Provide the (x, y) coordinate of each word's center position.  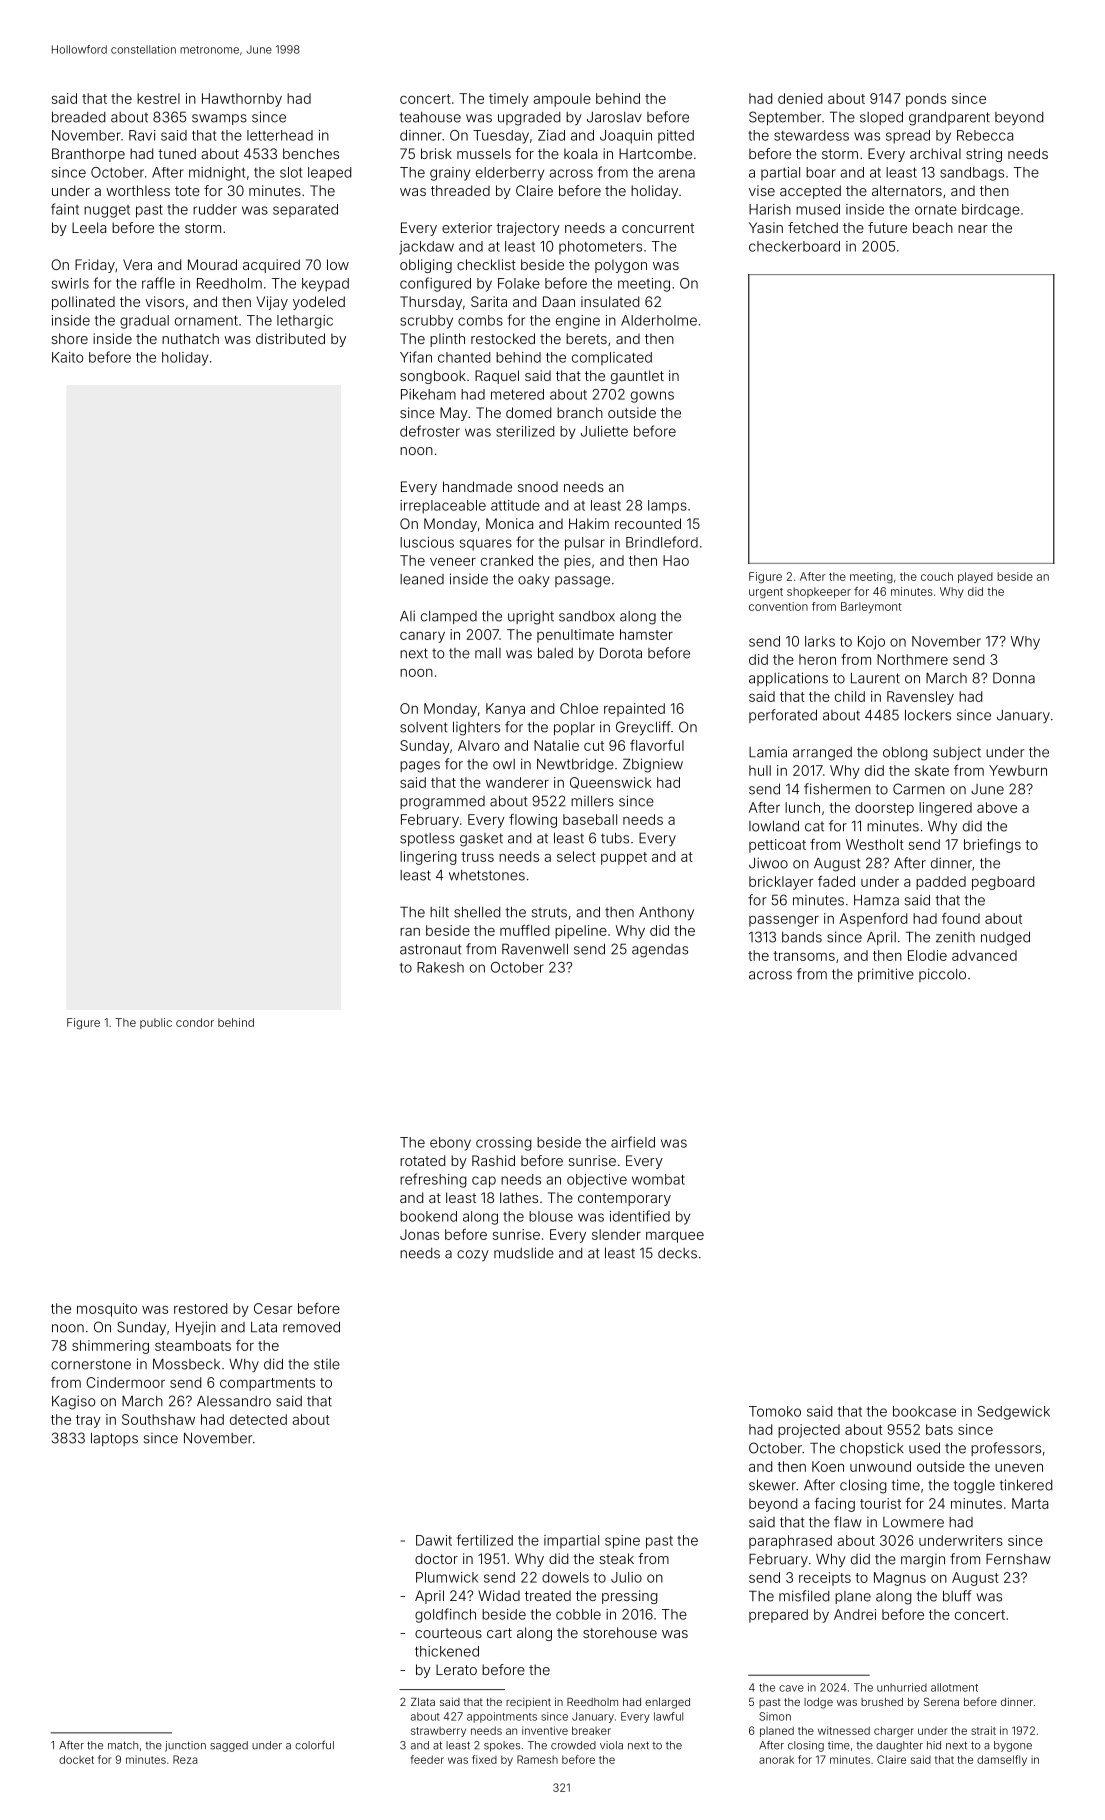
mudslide (524, 1253)
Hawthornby (242, 100)
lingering (428, 858)
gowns (652, 397)
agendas (660, 951)
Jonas (419, 1234)
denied (800, 98)
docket (76, 1759)
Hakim (589, 523)
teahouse (430, 117)
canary (422, 637)
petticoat (777, 846)
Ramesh (537, 1759)
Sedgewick (1014, 1413)
